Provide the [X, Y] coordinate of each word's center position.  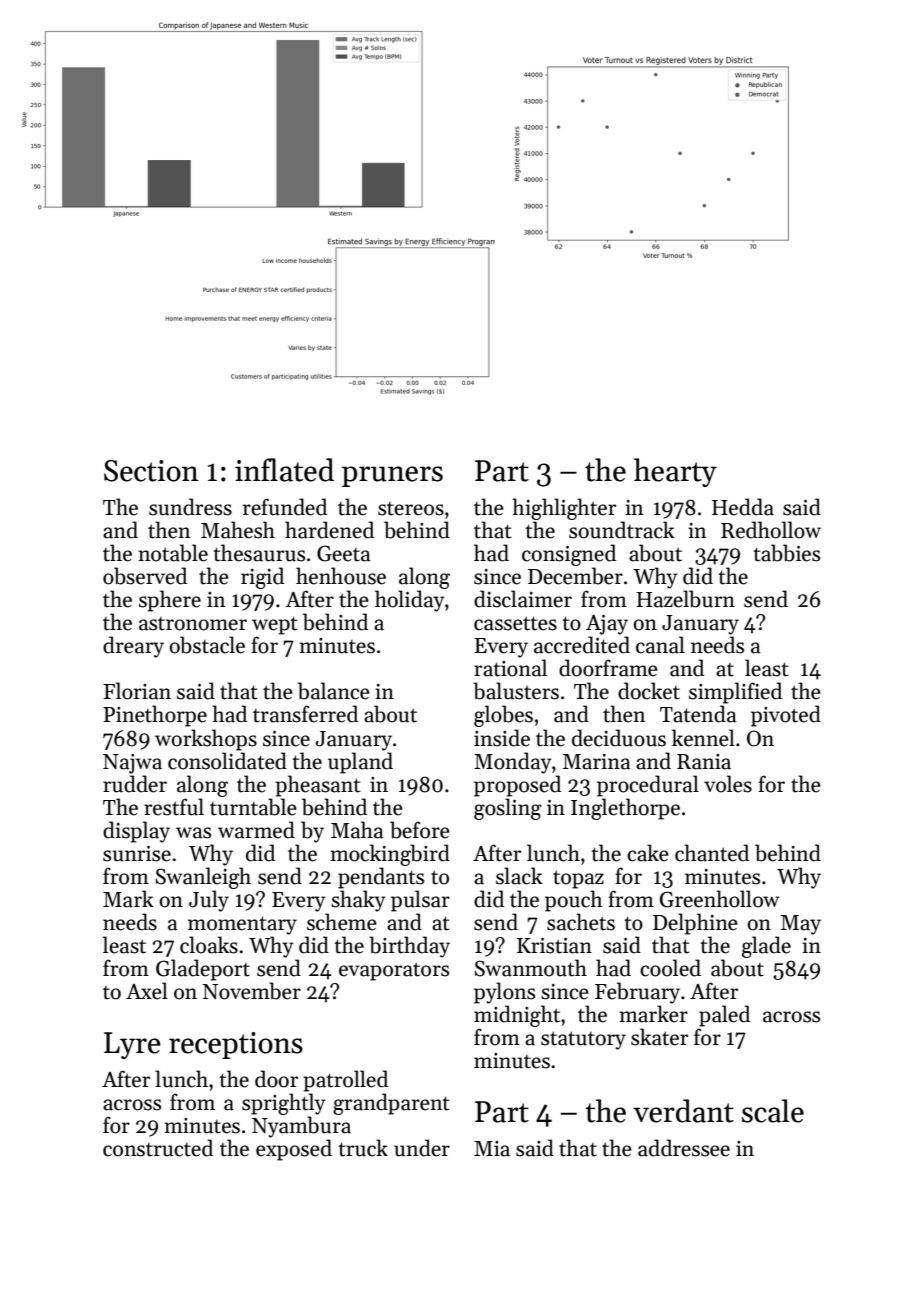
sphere [170, 601]
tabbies [787, 553]
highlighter [564, 509]
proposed [517, 786]
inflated [284, 470]
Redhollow [771, 530]
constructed [158, 1148]
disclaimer [523, 599]
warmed [256, 830]
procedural [648, 786]
